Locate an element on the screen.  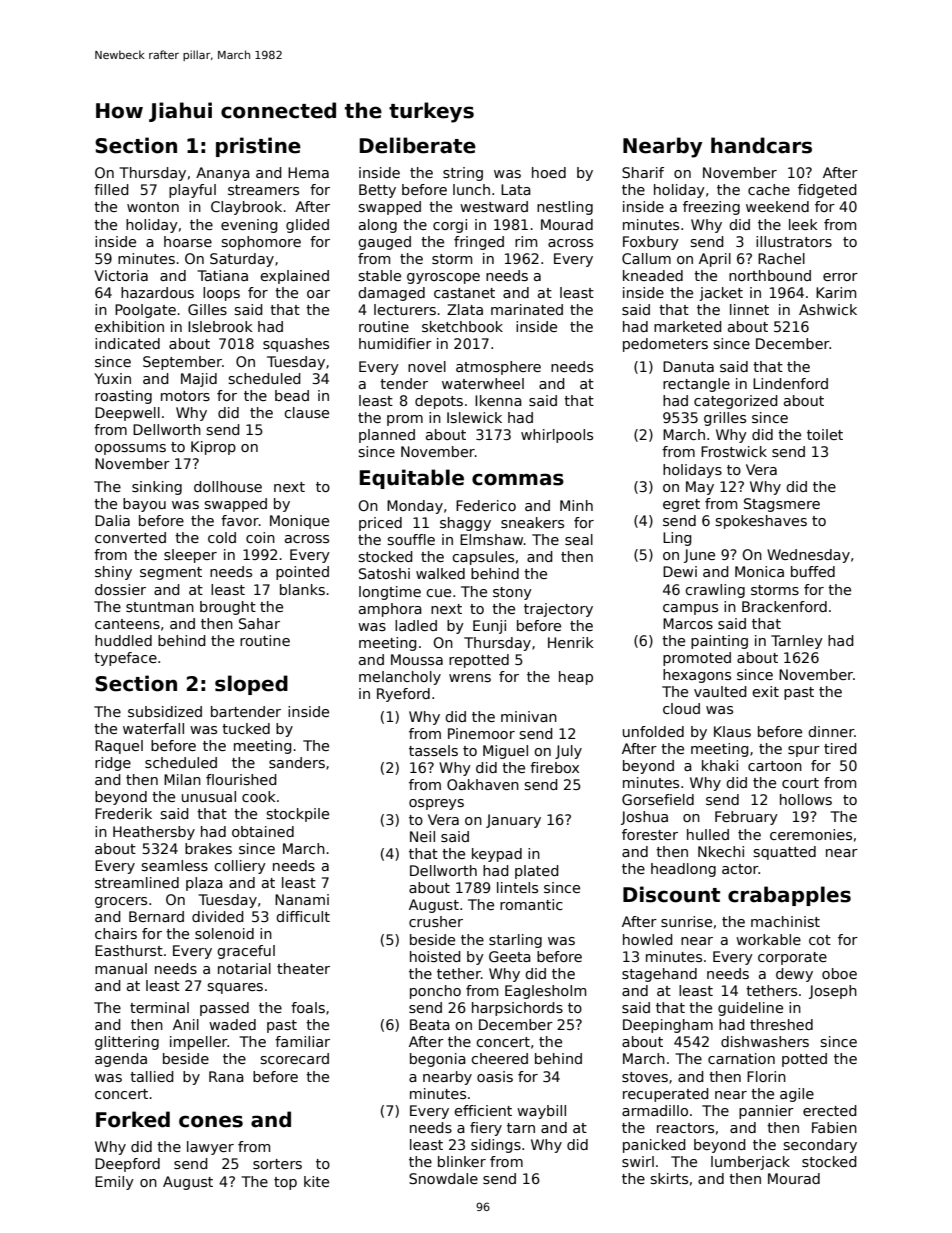
theater is located at coordinates (303, 968).
